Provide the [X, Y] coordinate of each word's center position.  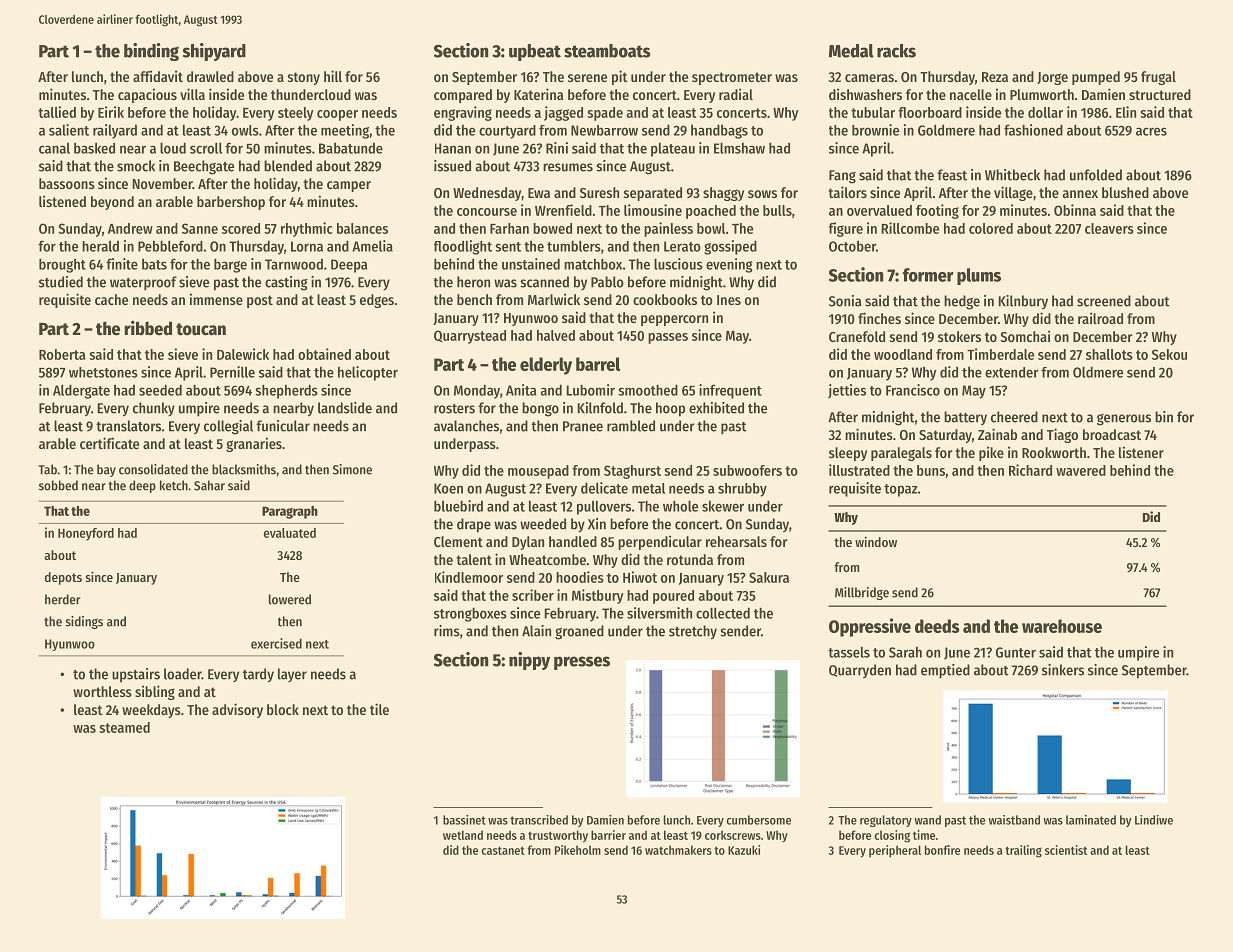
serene [587, 78]
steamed [125, 727]
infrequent [730, 391]
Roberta [62, 354]
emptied [945, 671]
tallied [57, 112]
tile [379, 709]
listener [1141, 452]
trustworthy [558, 836]
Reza [995, 77]
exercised [276, 643]
